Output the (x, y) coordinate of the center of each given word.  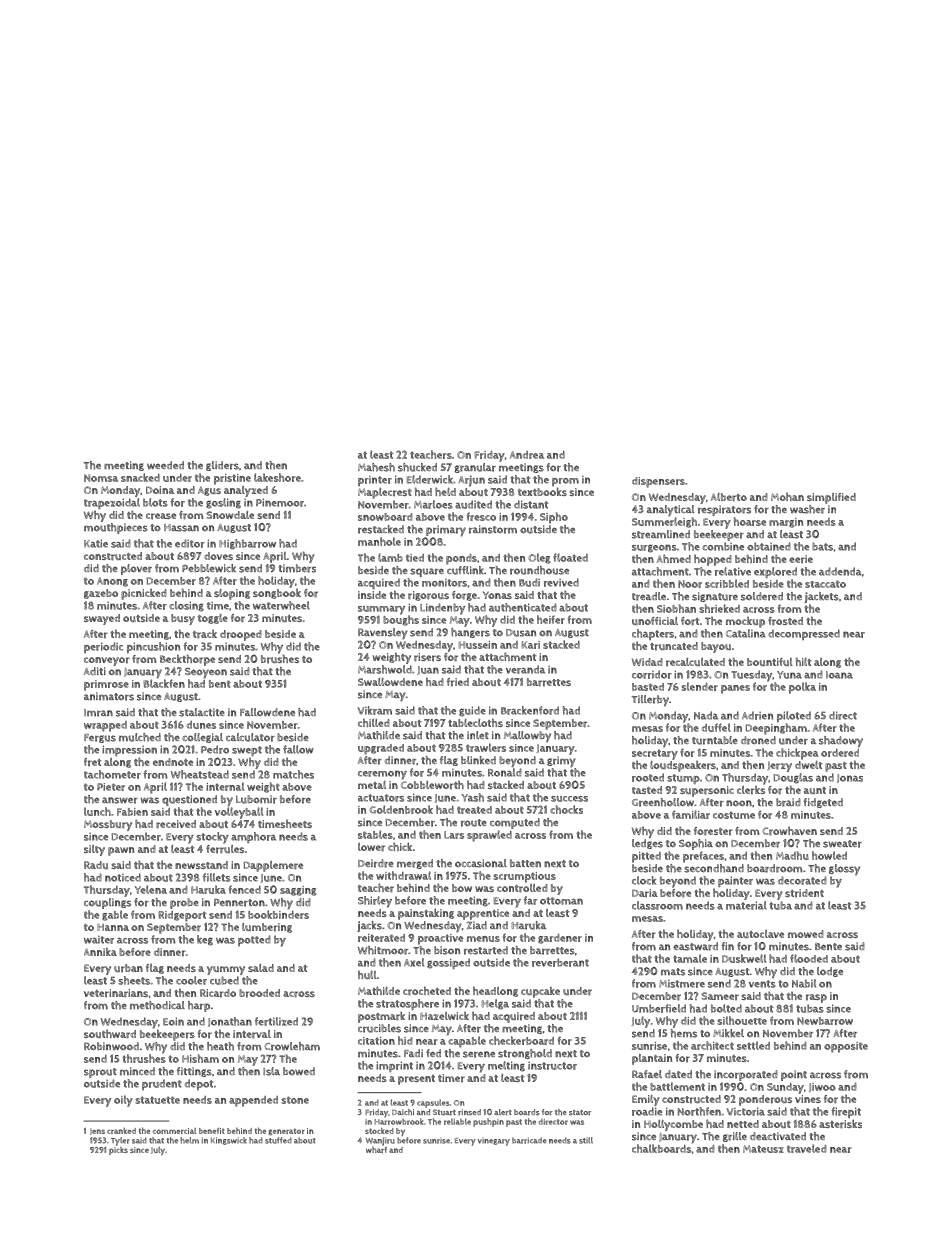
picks (118, 1151)
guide (472, 711)
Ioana (839, 675)
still (586, 1140)
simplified (831, 498)
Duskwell (744, 958)
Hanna (113, 927)
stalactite (202, 712)
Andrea (527, 455)
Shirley (375, 902)
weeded (165, 465)
